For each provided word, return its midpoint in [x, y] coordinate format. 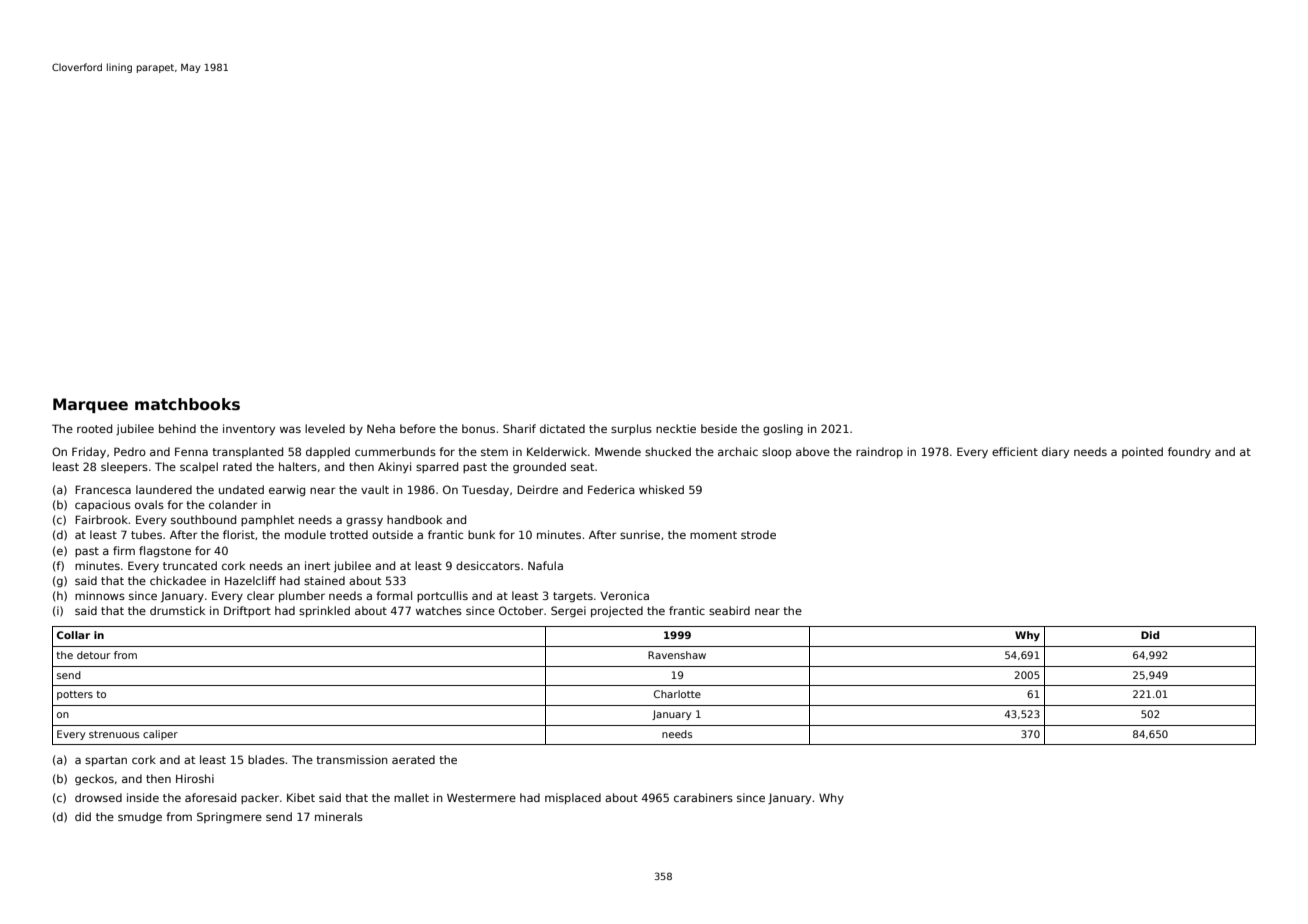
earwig [287, 491]
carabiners [703, 797]
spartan [106, 761]
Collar [73, 635]
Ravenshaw [677, 655]
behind [177, 428]
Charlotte [677, 694]
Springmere [229, 818]
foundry [1189, 452]
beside [719, 428]
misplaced [573, 798]
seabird [729, 610]
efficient [1015, 451]
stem [494, 452]
